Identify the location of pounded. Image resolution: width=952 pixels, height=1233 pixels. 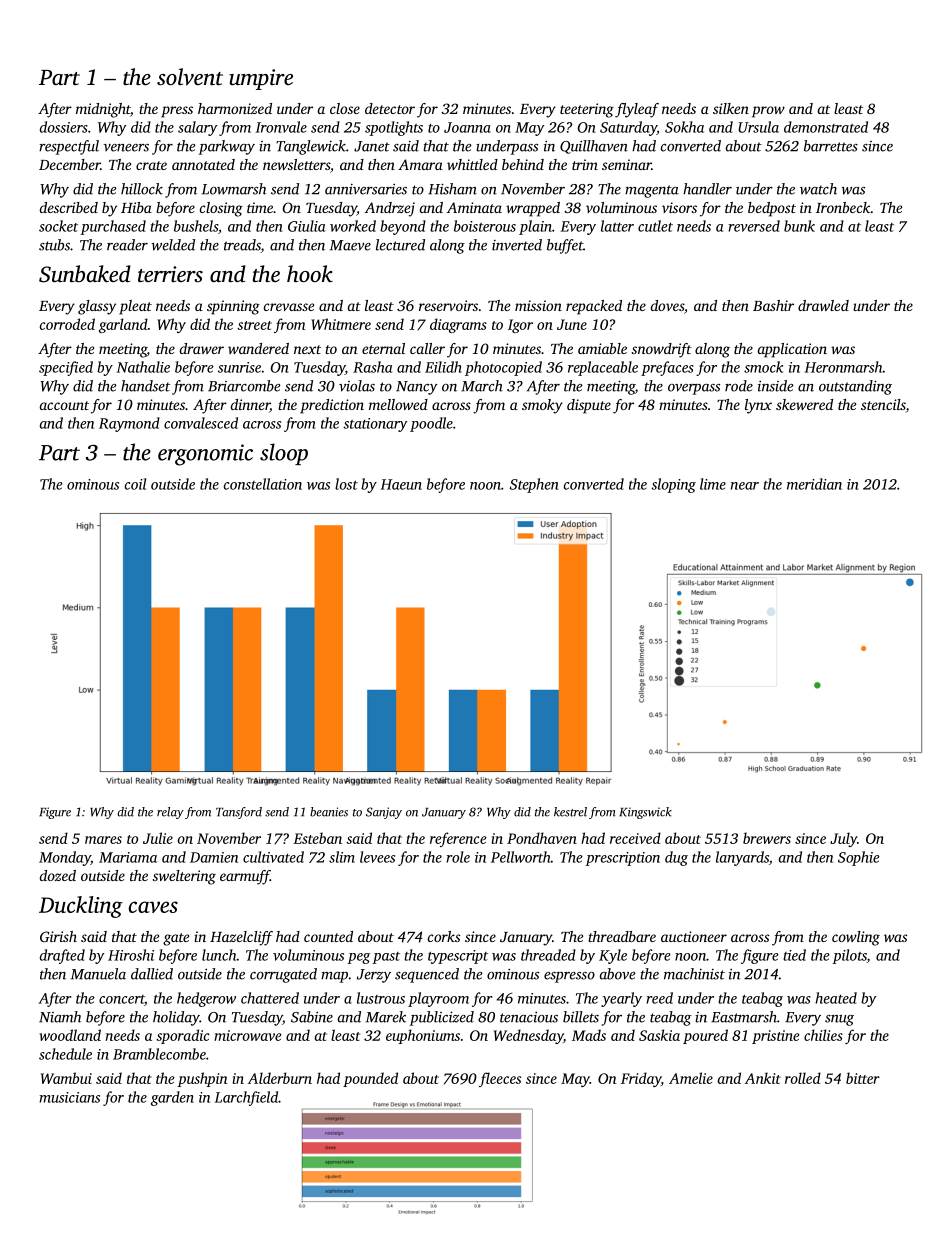
(370, 1079).
